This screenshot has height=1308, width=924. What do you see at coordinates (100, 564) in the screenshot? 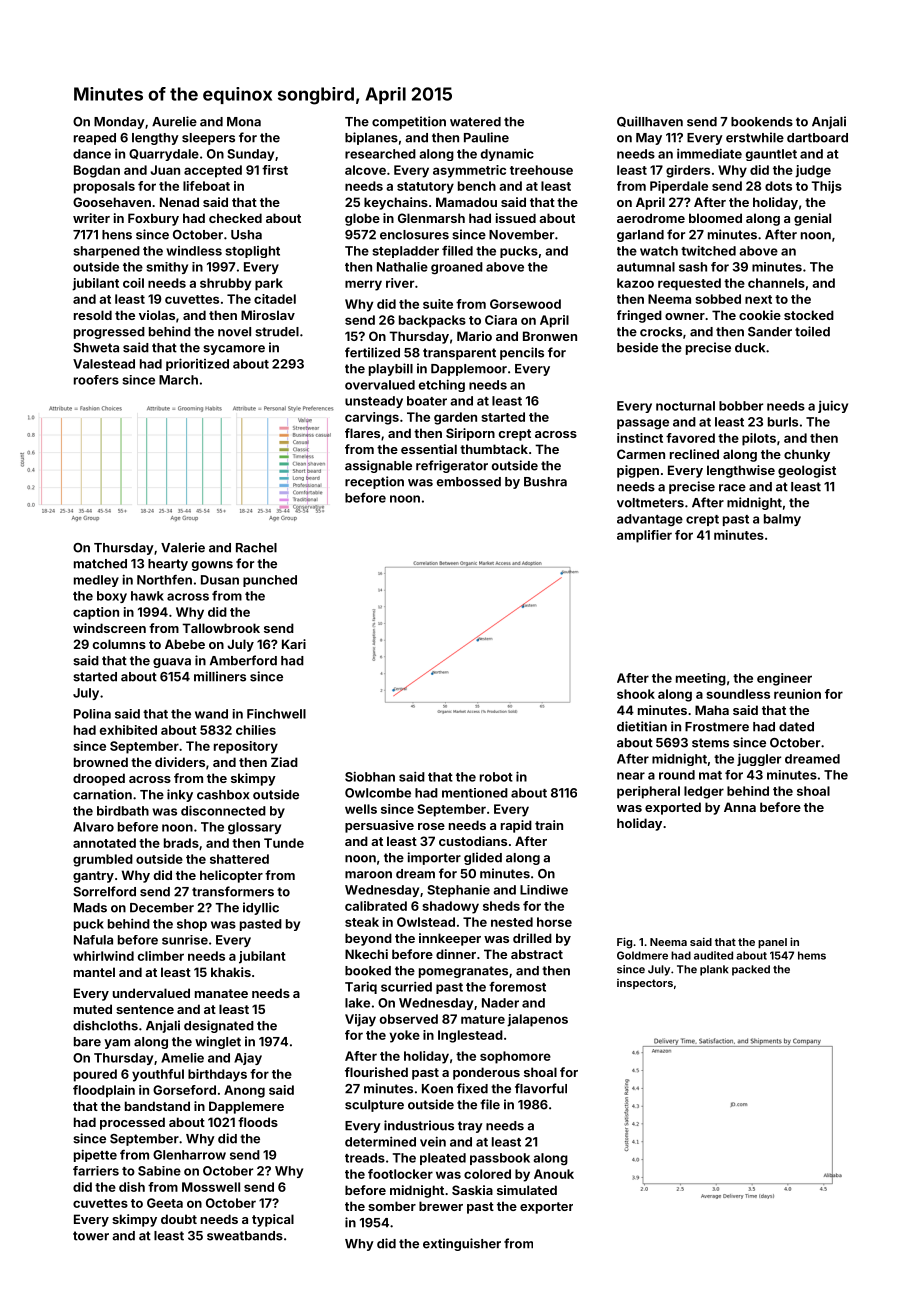
I see `matched` at bounding box center [100, 564].
